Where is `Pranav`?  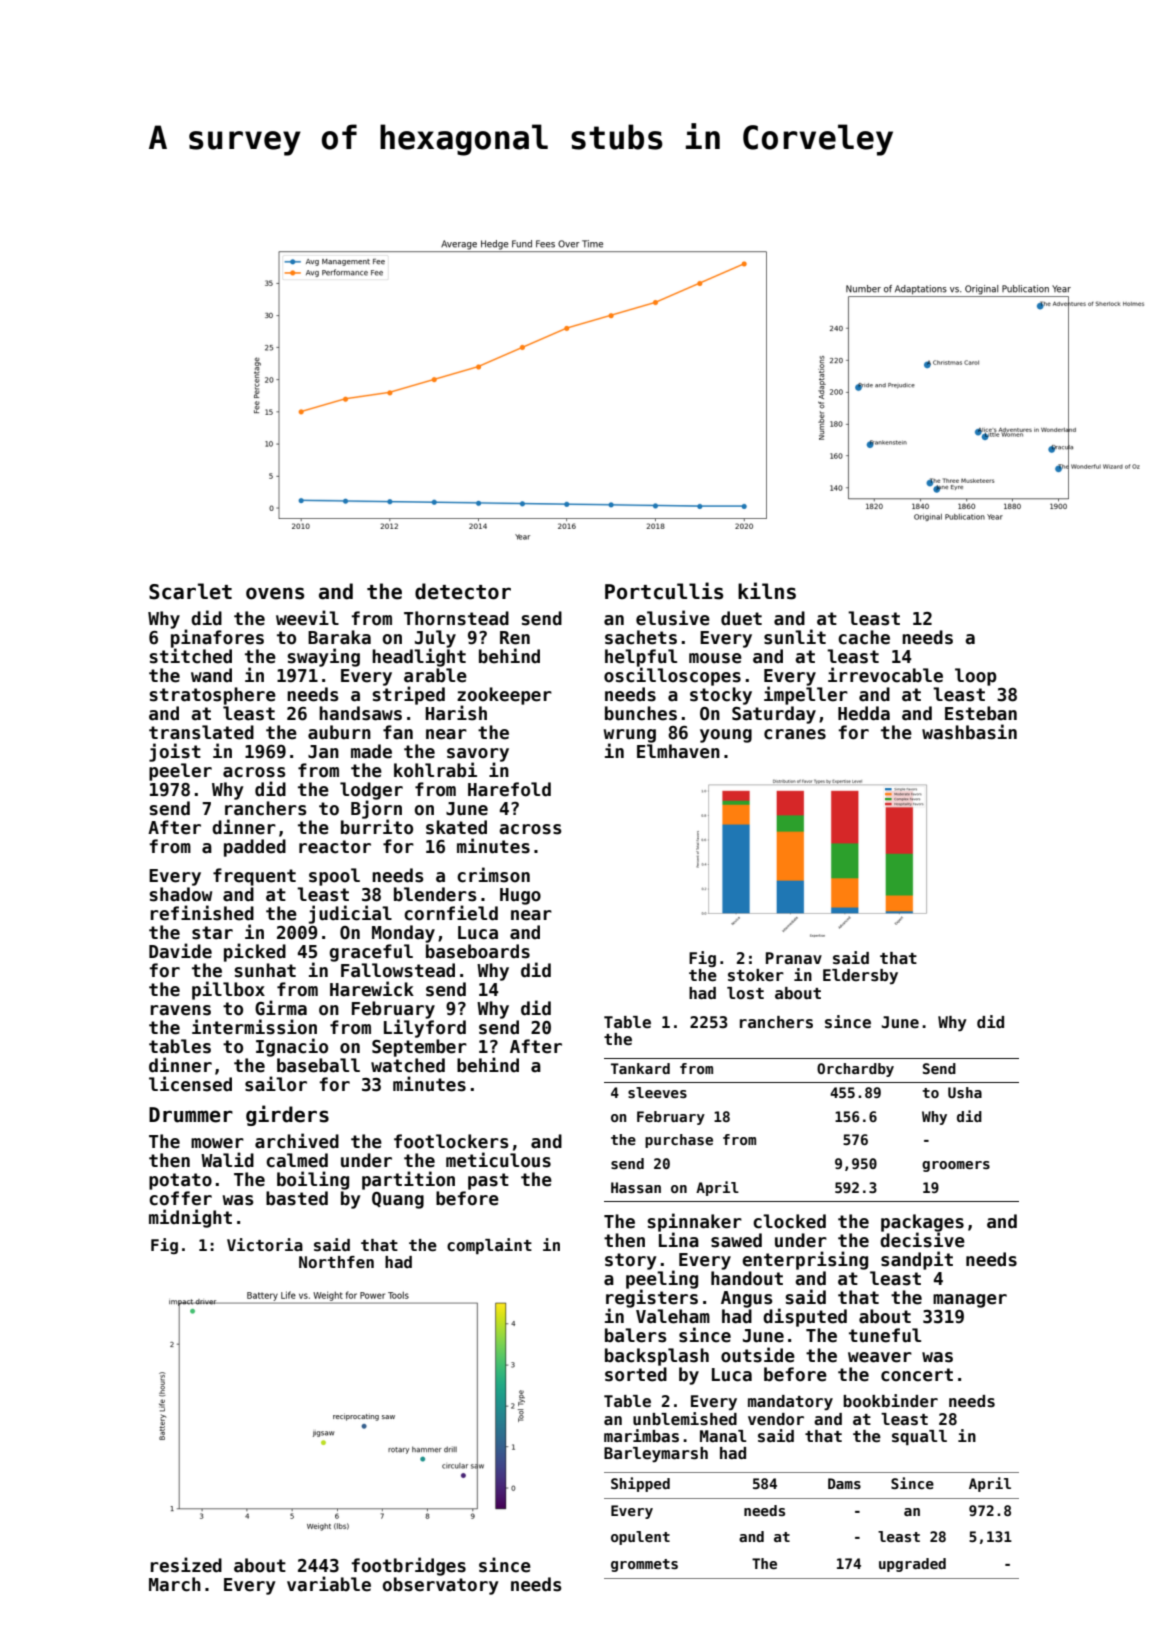 Pranav is located at coordinates (794, 958).
